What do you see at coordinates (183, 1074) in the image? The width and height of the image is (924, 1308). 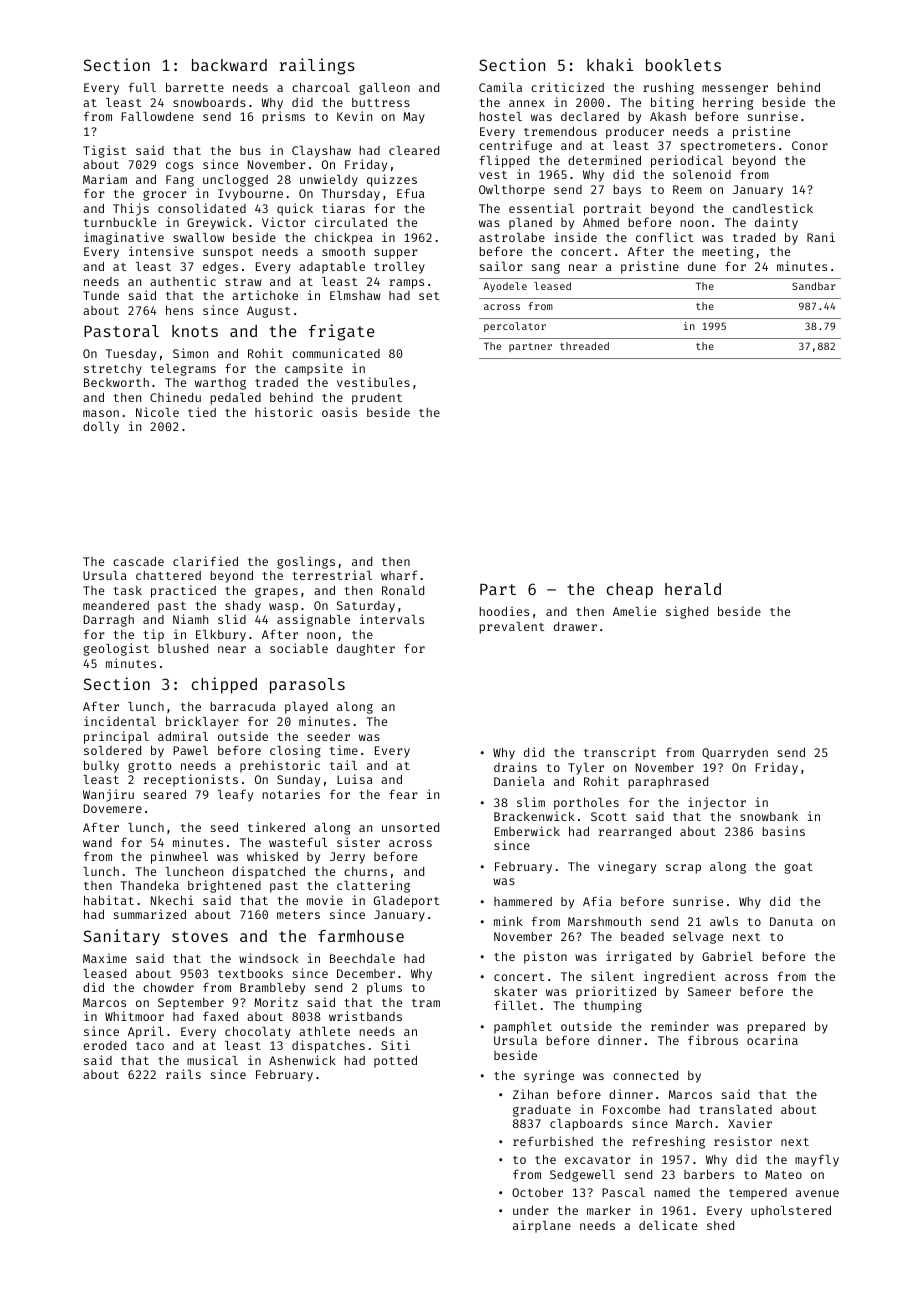 I see `rails` at bounding box center [183, 1074].
